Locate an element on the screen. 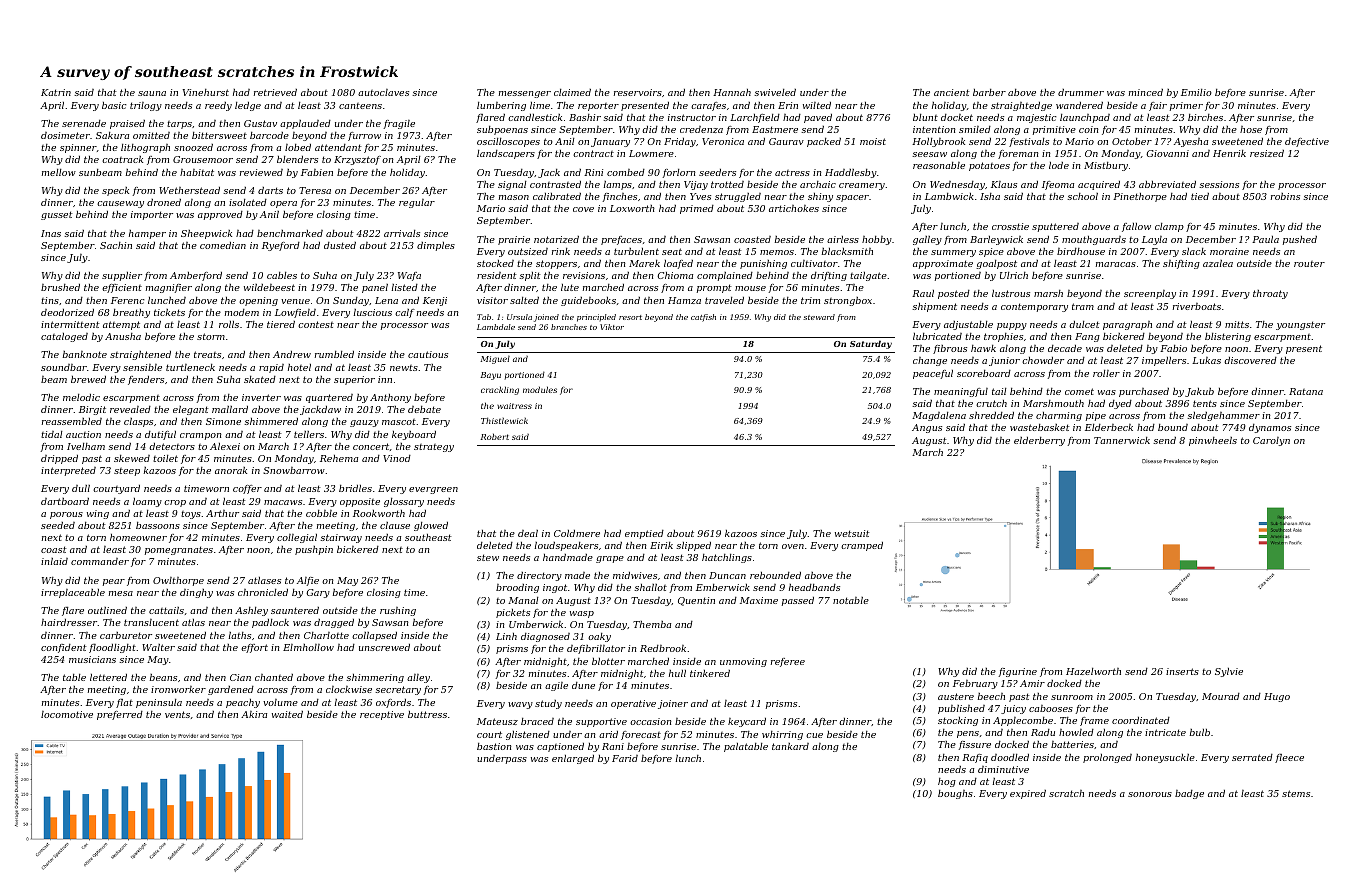  applauded is located at coordinates (305, 124).
